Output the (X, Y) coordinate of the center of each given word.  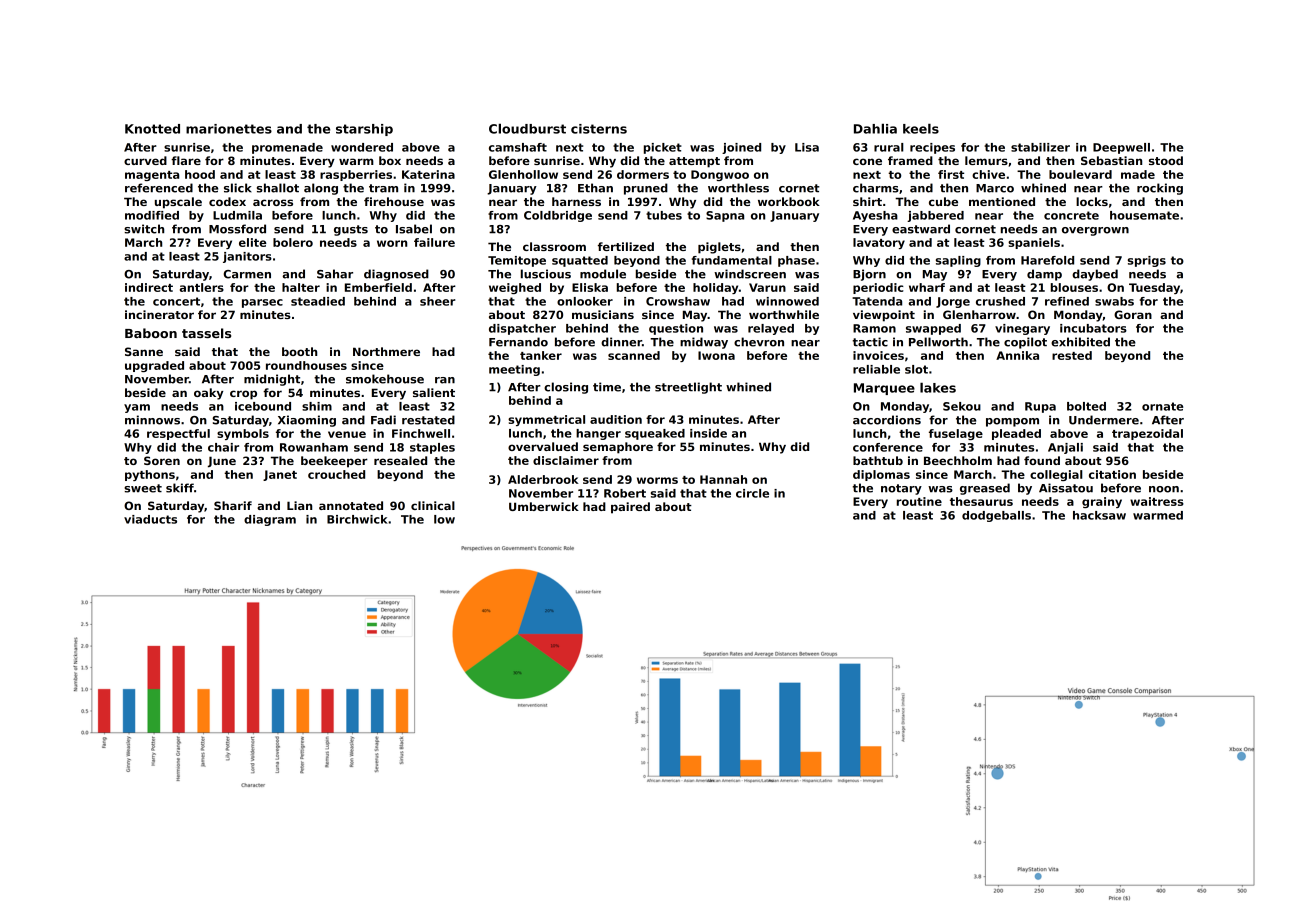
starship (364, 130)
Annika (1017, 355)
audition (616, 419)
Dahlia (875, 128)
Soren (162, 460)
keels (921, 128)
